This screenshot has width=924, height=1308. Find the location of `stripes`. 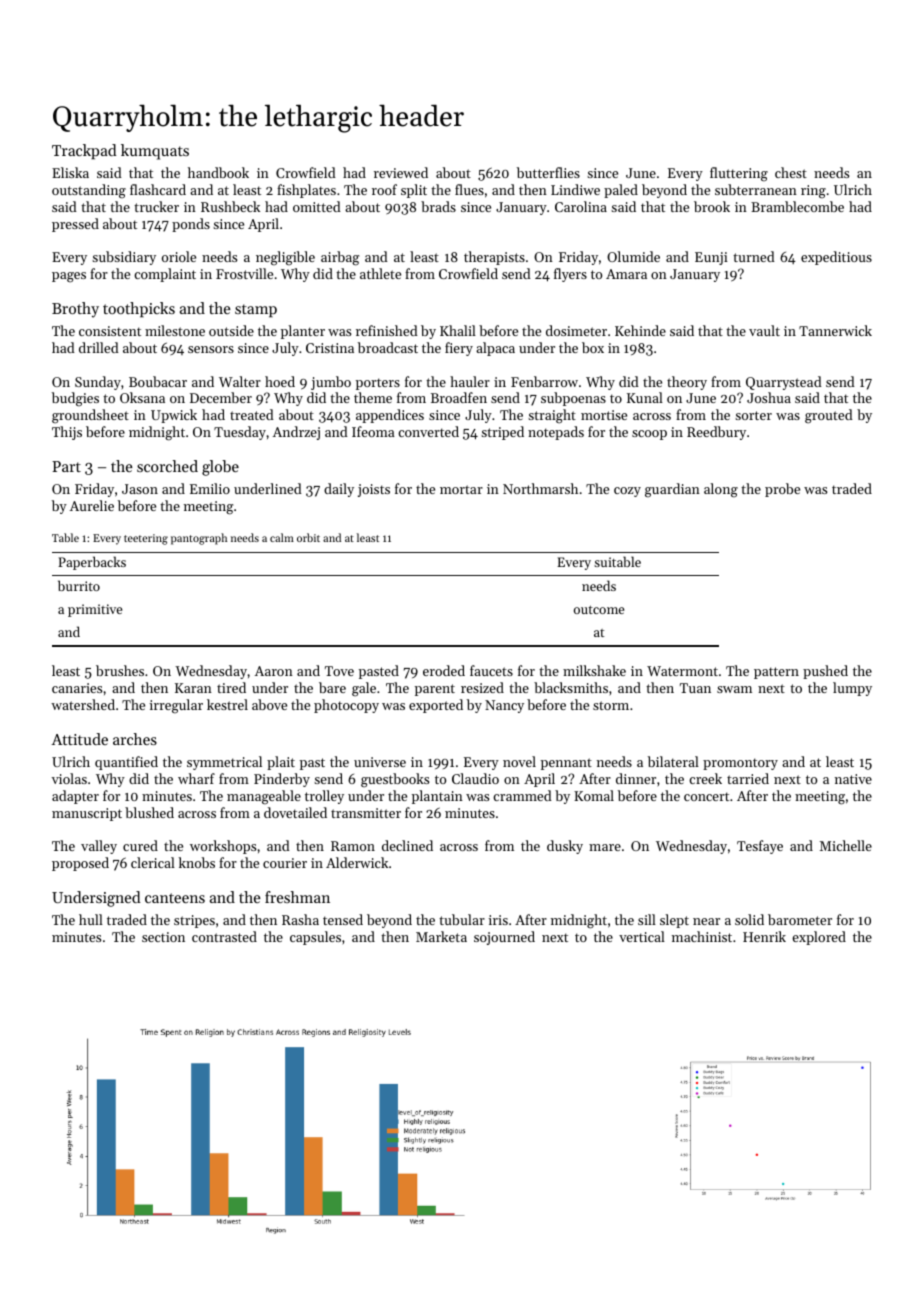

stripes is located at coordinates (194, 921).
